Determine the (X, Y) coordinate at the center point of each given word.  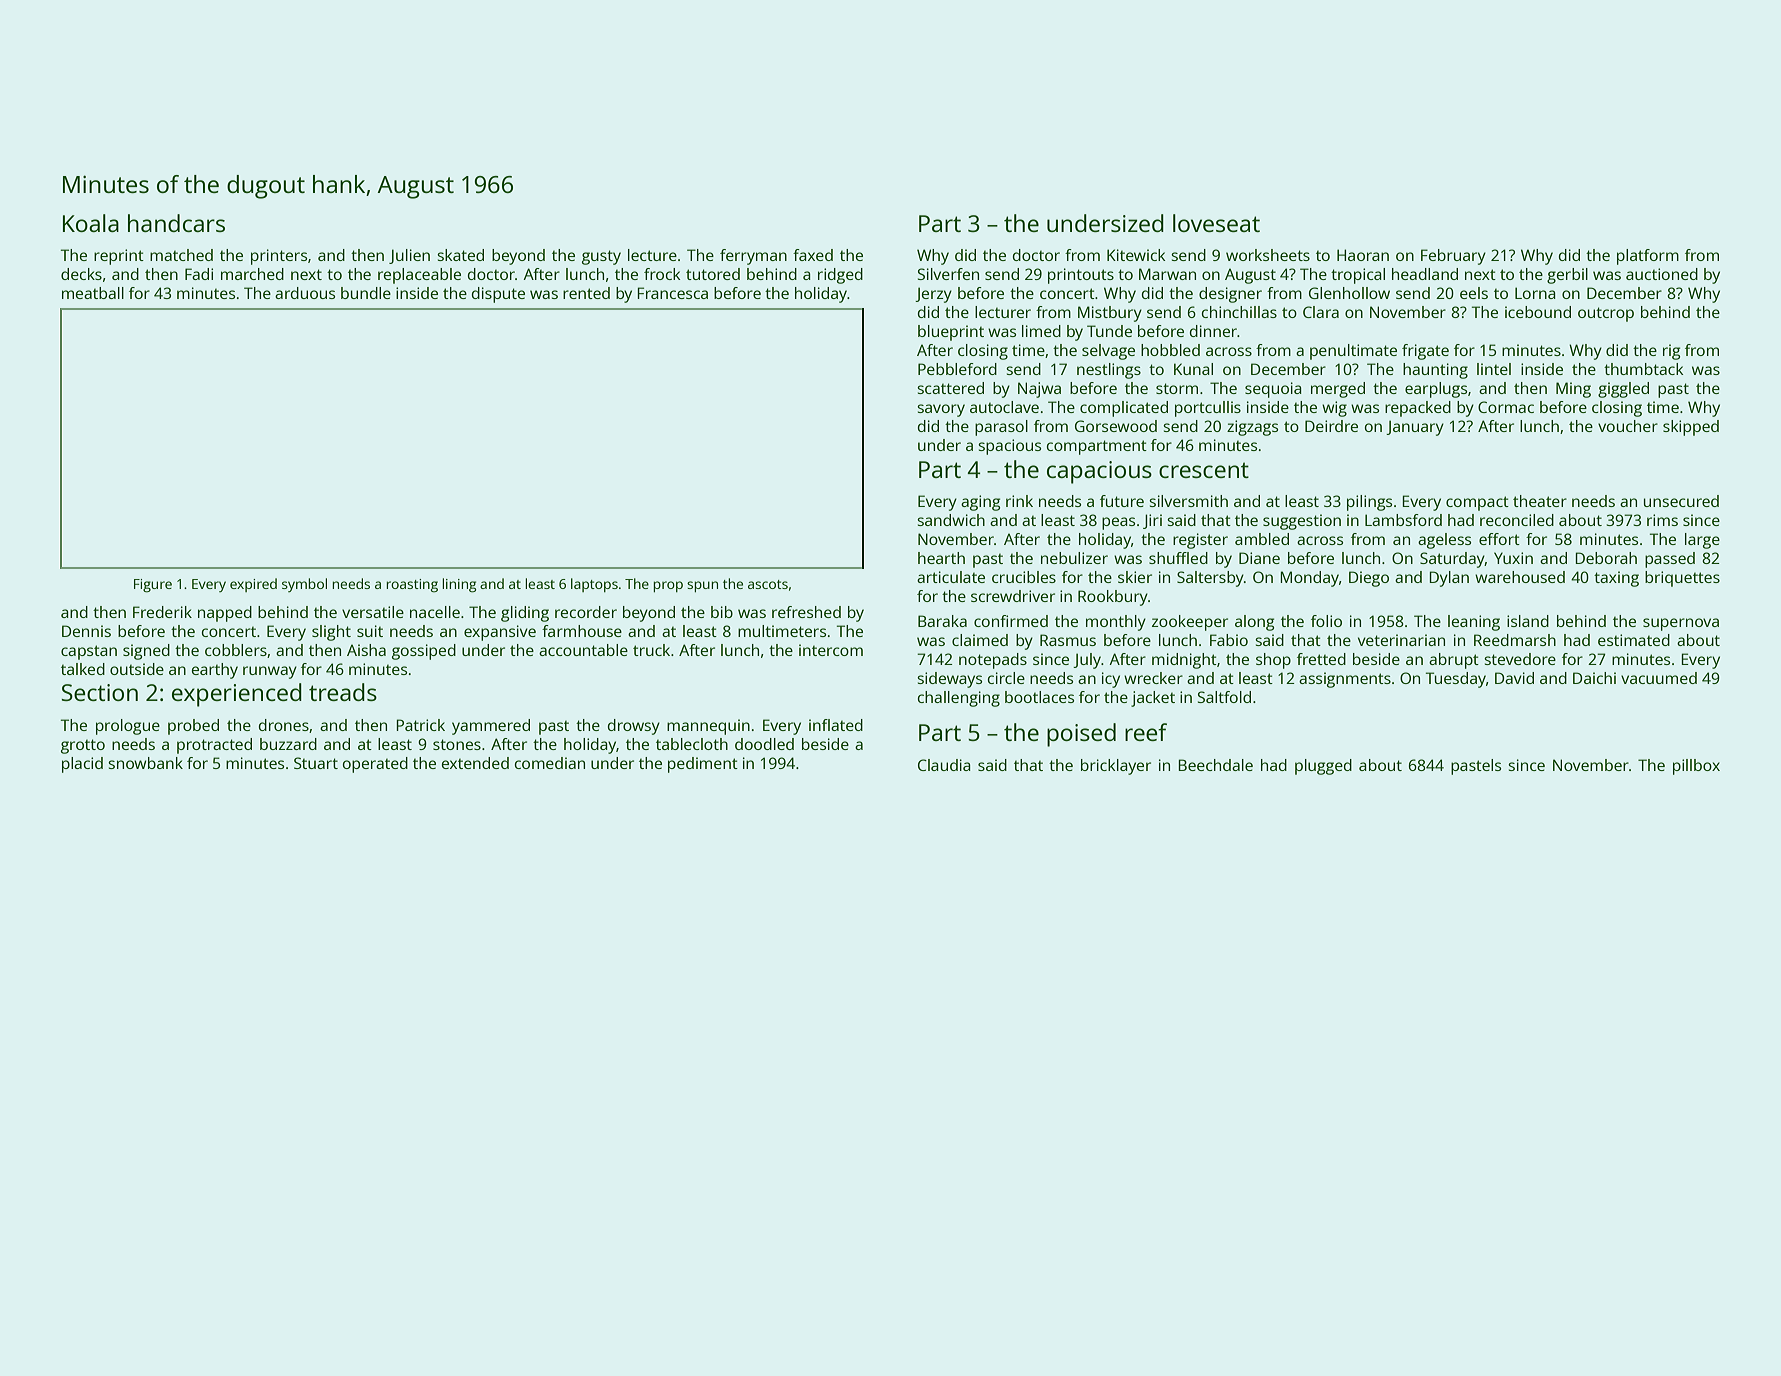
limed (1041, 331)
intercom (831, 650)
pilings (1369, 503)
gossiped (424, 652)
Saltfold (1224, 697)
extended (475, 763)
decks (81, 274)
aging (980, 503)
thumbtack (1643, 369)
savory (941, 410)
